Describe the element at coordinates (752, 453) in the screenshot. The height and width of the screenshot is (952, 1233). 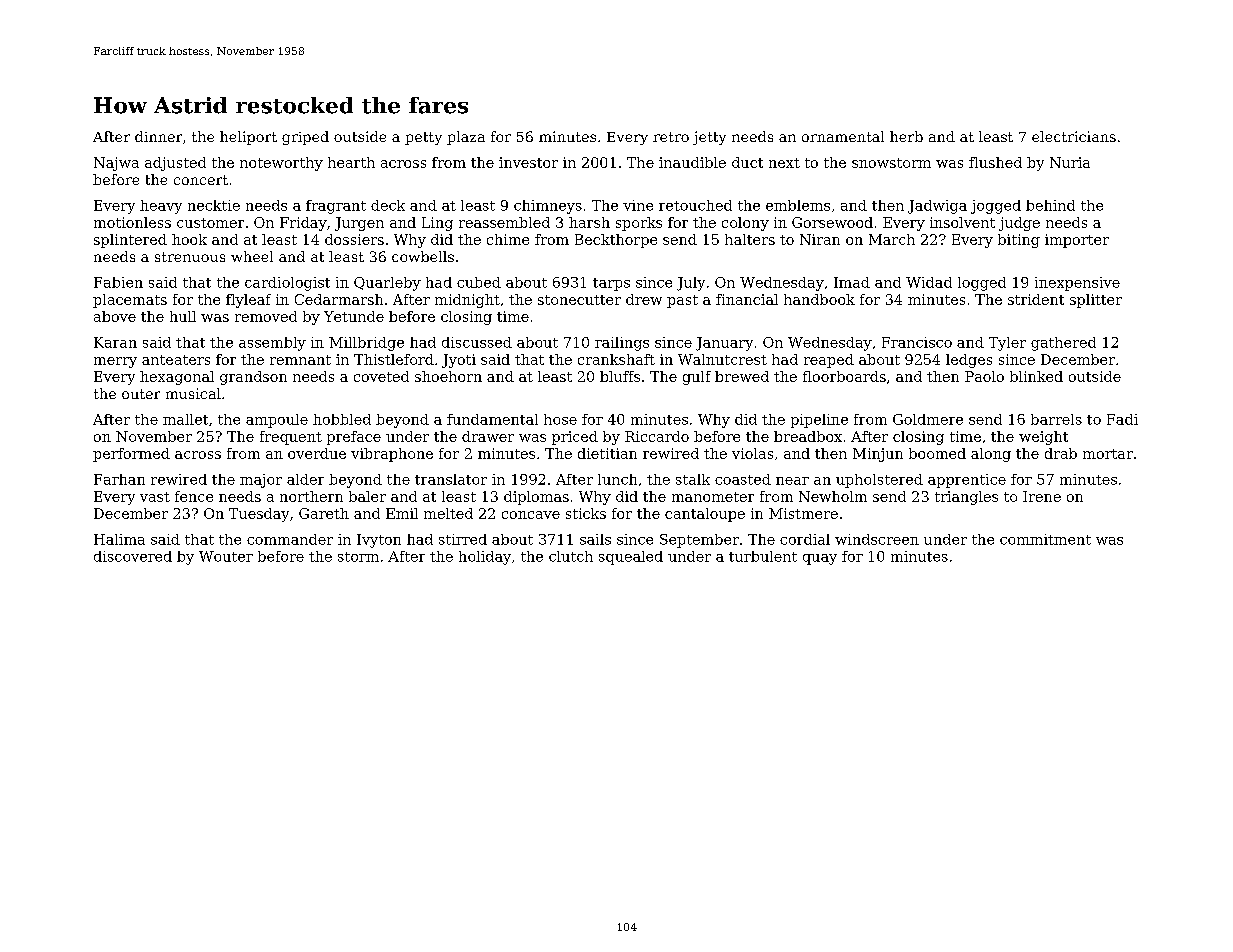
I see `violas` at that location.
